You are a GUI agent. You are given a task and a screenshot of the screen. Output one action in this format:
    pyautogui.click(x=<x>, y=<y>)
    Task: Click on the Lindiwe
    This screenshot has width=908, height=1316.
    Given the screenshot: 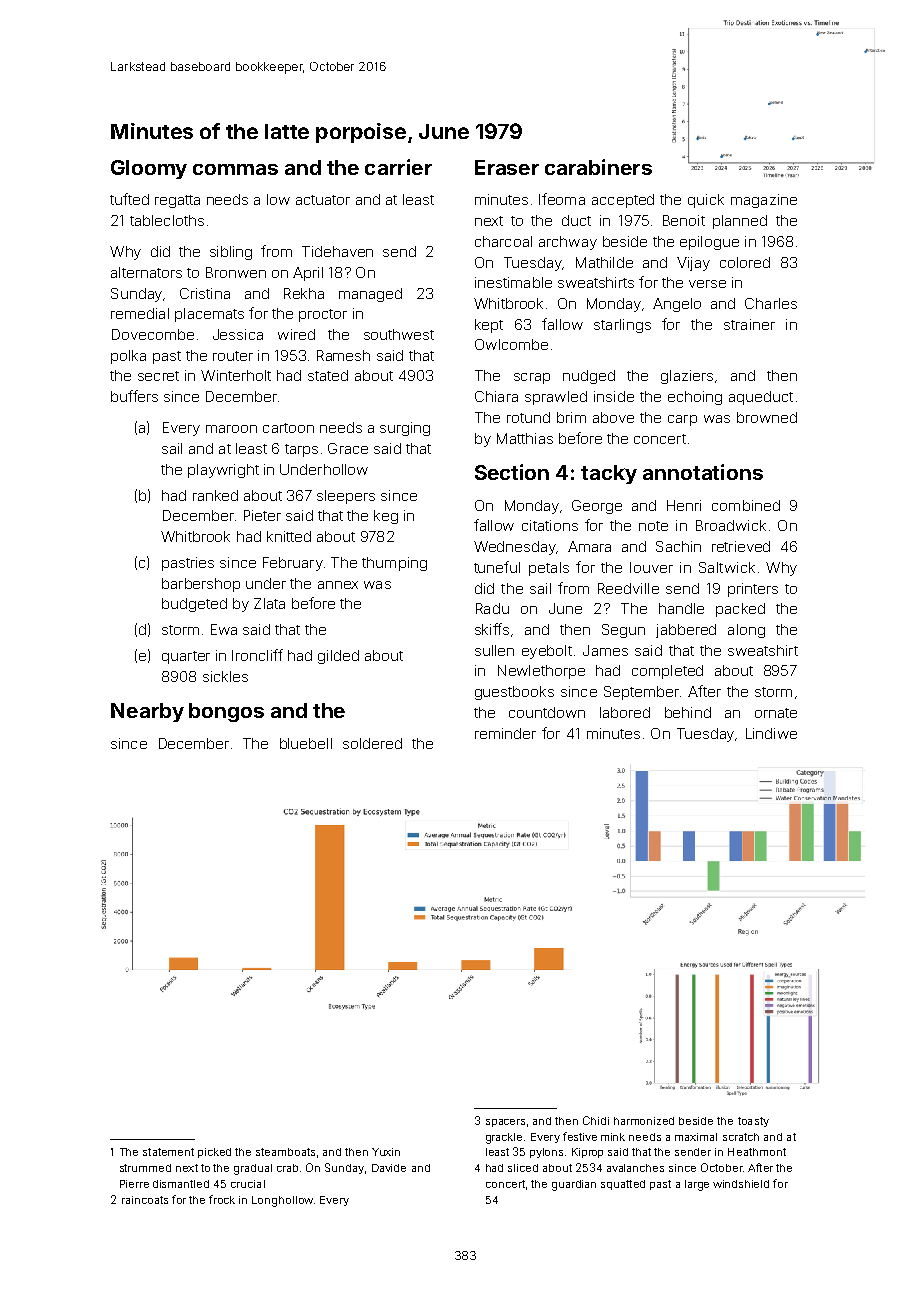 What is the action you would take?
    pyautogui.click(x=771, y=733)
